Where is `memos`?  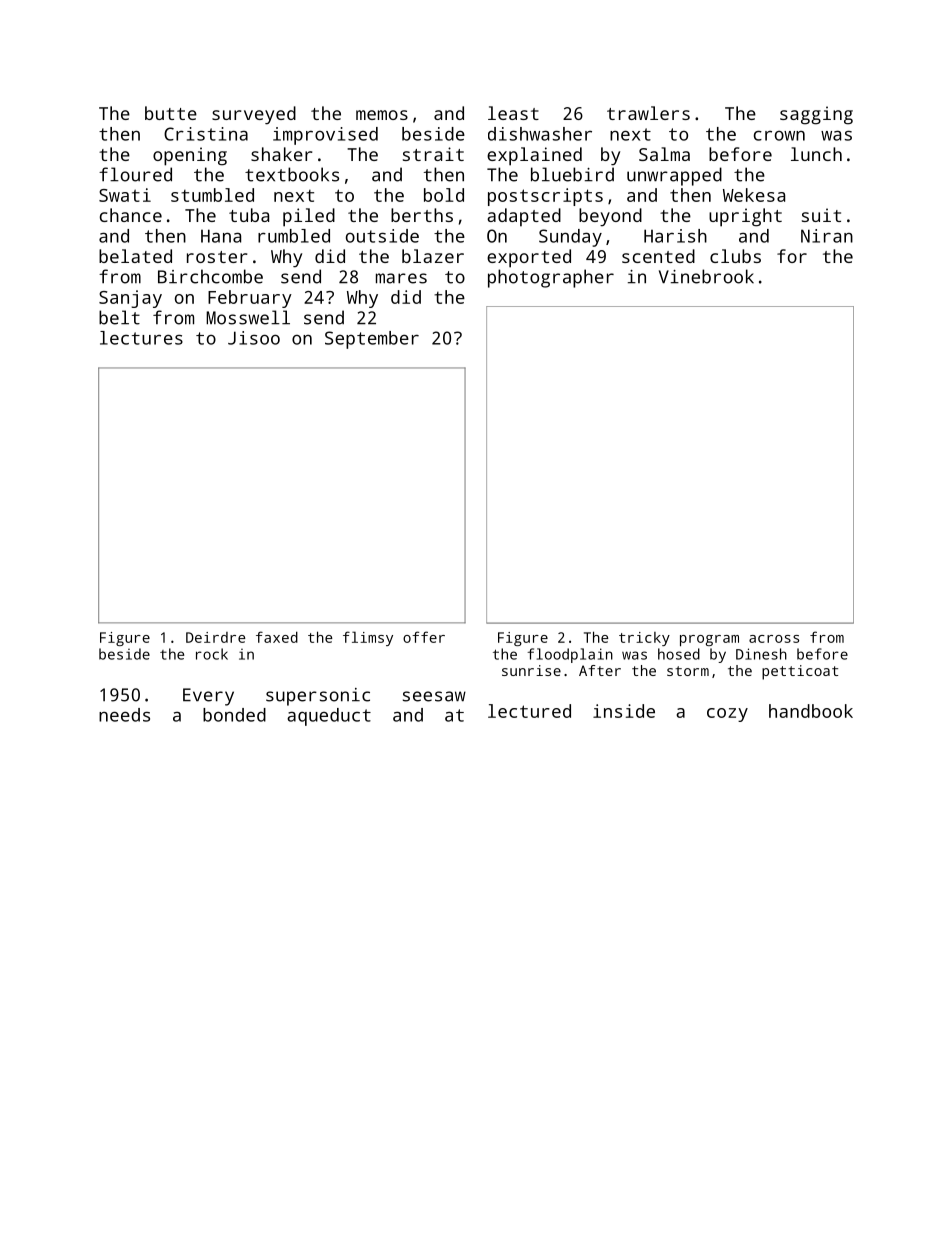 memos is located at coordinates (382, 115).
